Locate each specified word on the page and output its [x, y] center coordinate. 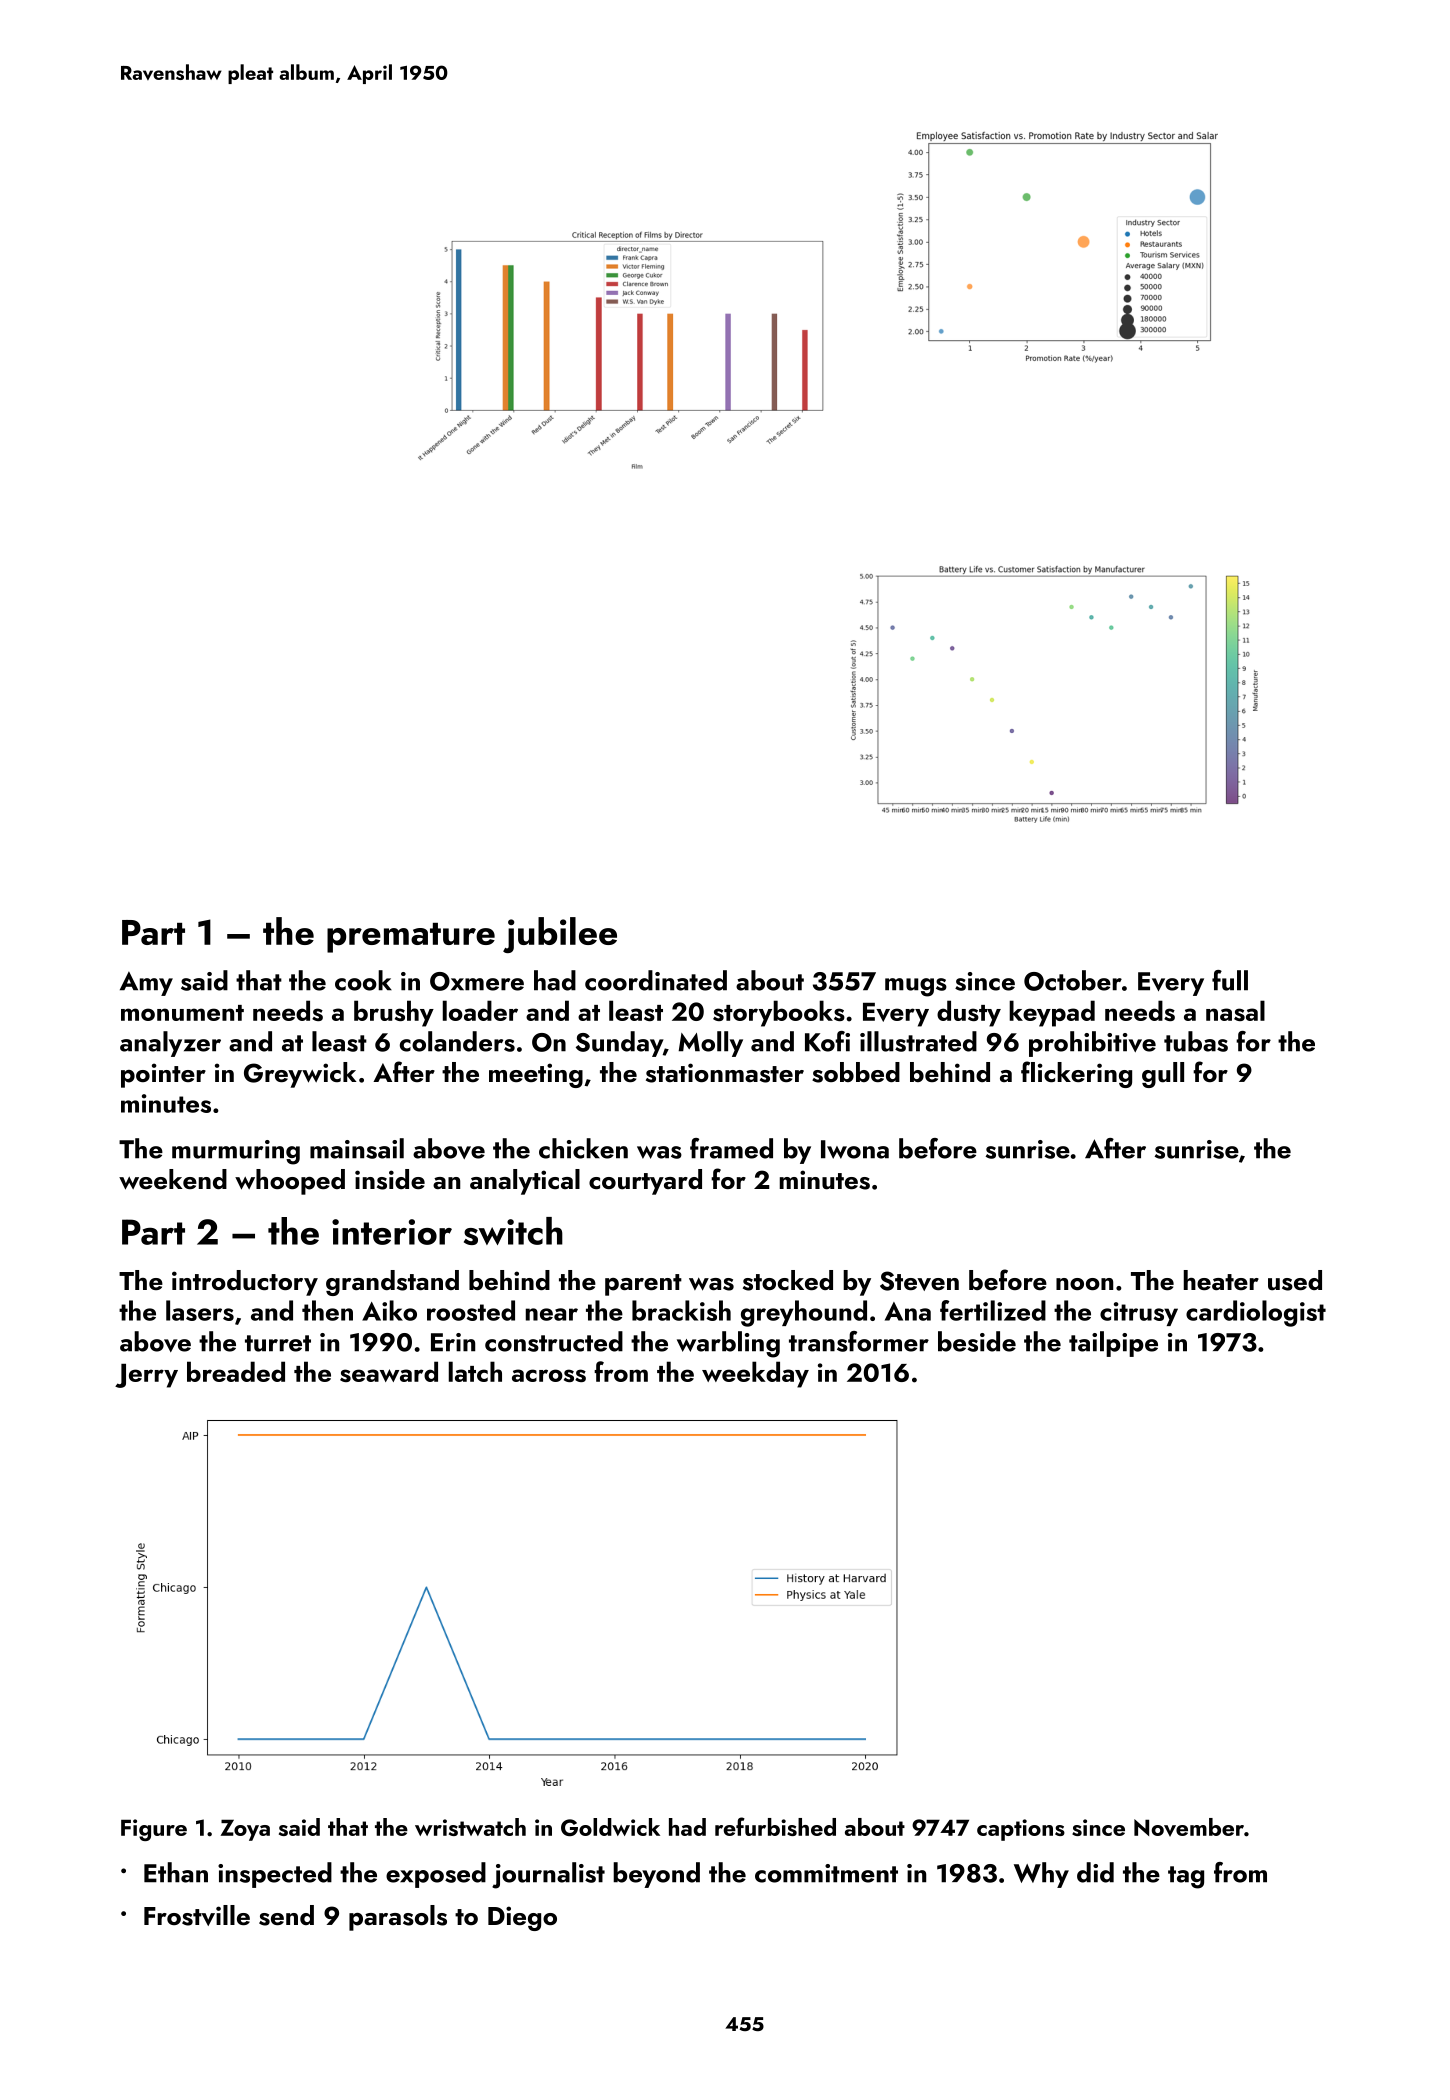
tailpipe [1113, 1344]
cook [363, 980]
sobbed [856, 1072]
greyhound [804, 1313]
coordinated [656, 980]
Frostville [197, 1915]
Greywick [300, 1075]
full [1230, 980]
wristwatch [470, 1827]
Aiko [389, 1310]
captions [1021, 1830]
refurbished [775, 1826]
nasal [1235, 1010]
